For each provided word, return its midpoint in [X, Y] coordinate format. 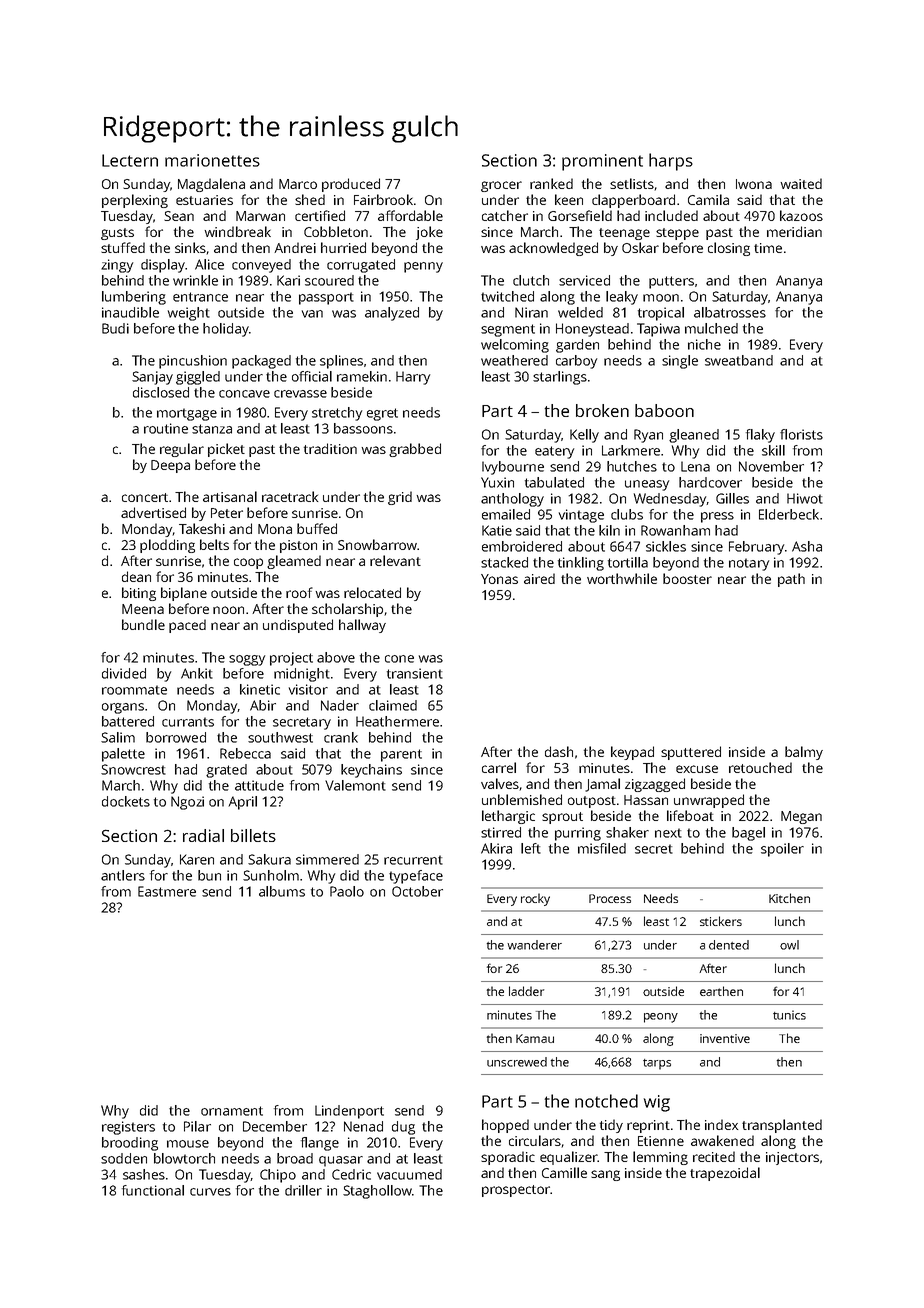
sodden [124, 1158]
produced [351, 185]
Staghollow [377, 1192]
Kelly [584, 436]
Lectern [130, 160]
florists [801, 434]
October [417, 891]
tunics [789, 1015]
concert [145, 497]
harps [671, 162]
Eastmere [167, 891]
